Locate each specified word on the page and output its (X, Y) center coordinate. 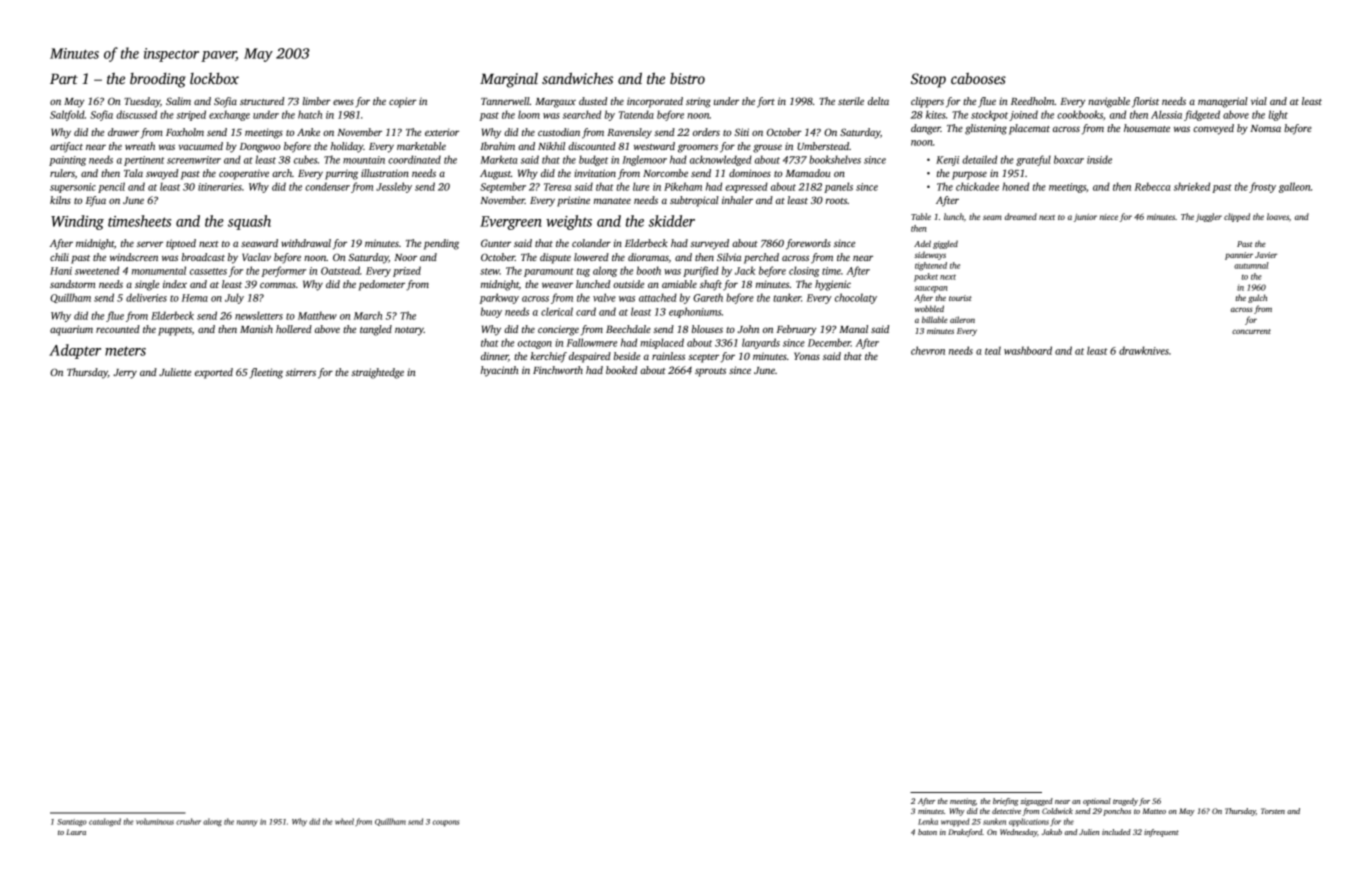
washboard (1028, 350)
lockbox (214, 78)
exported (214, 373)
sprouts (710, 372)
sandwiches (577, 78)
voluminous (155, 821)
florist (1145, 102)
